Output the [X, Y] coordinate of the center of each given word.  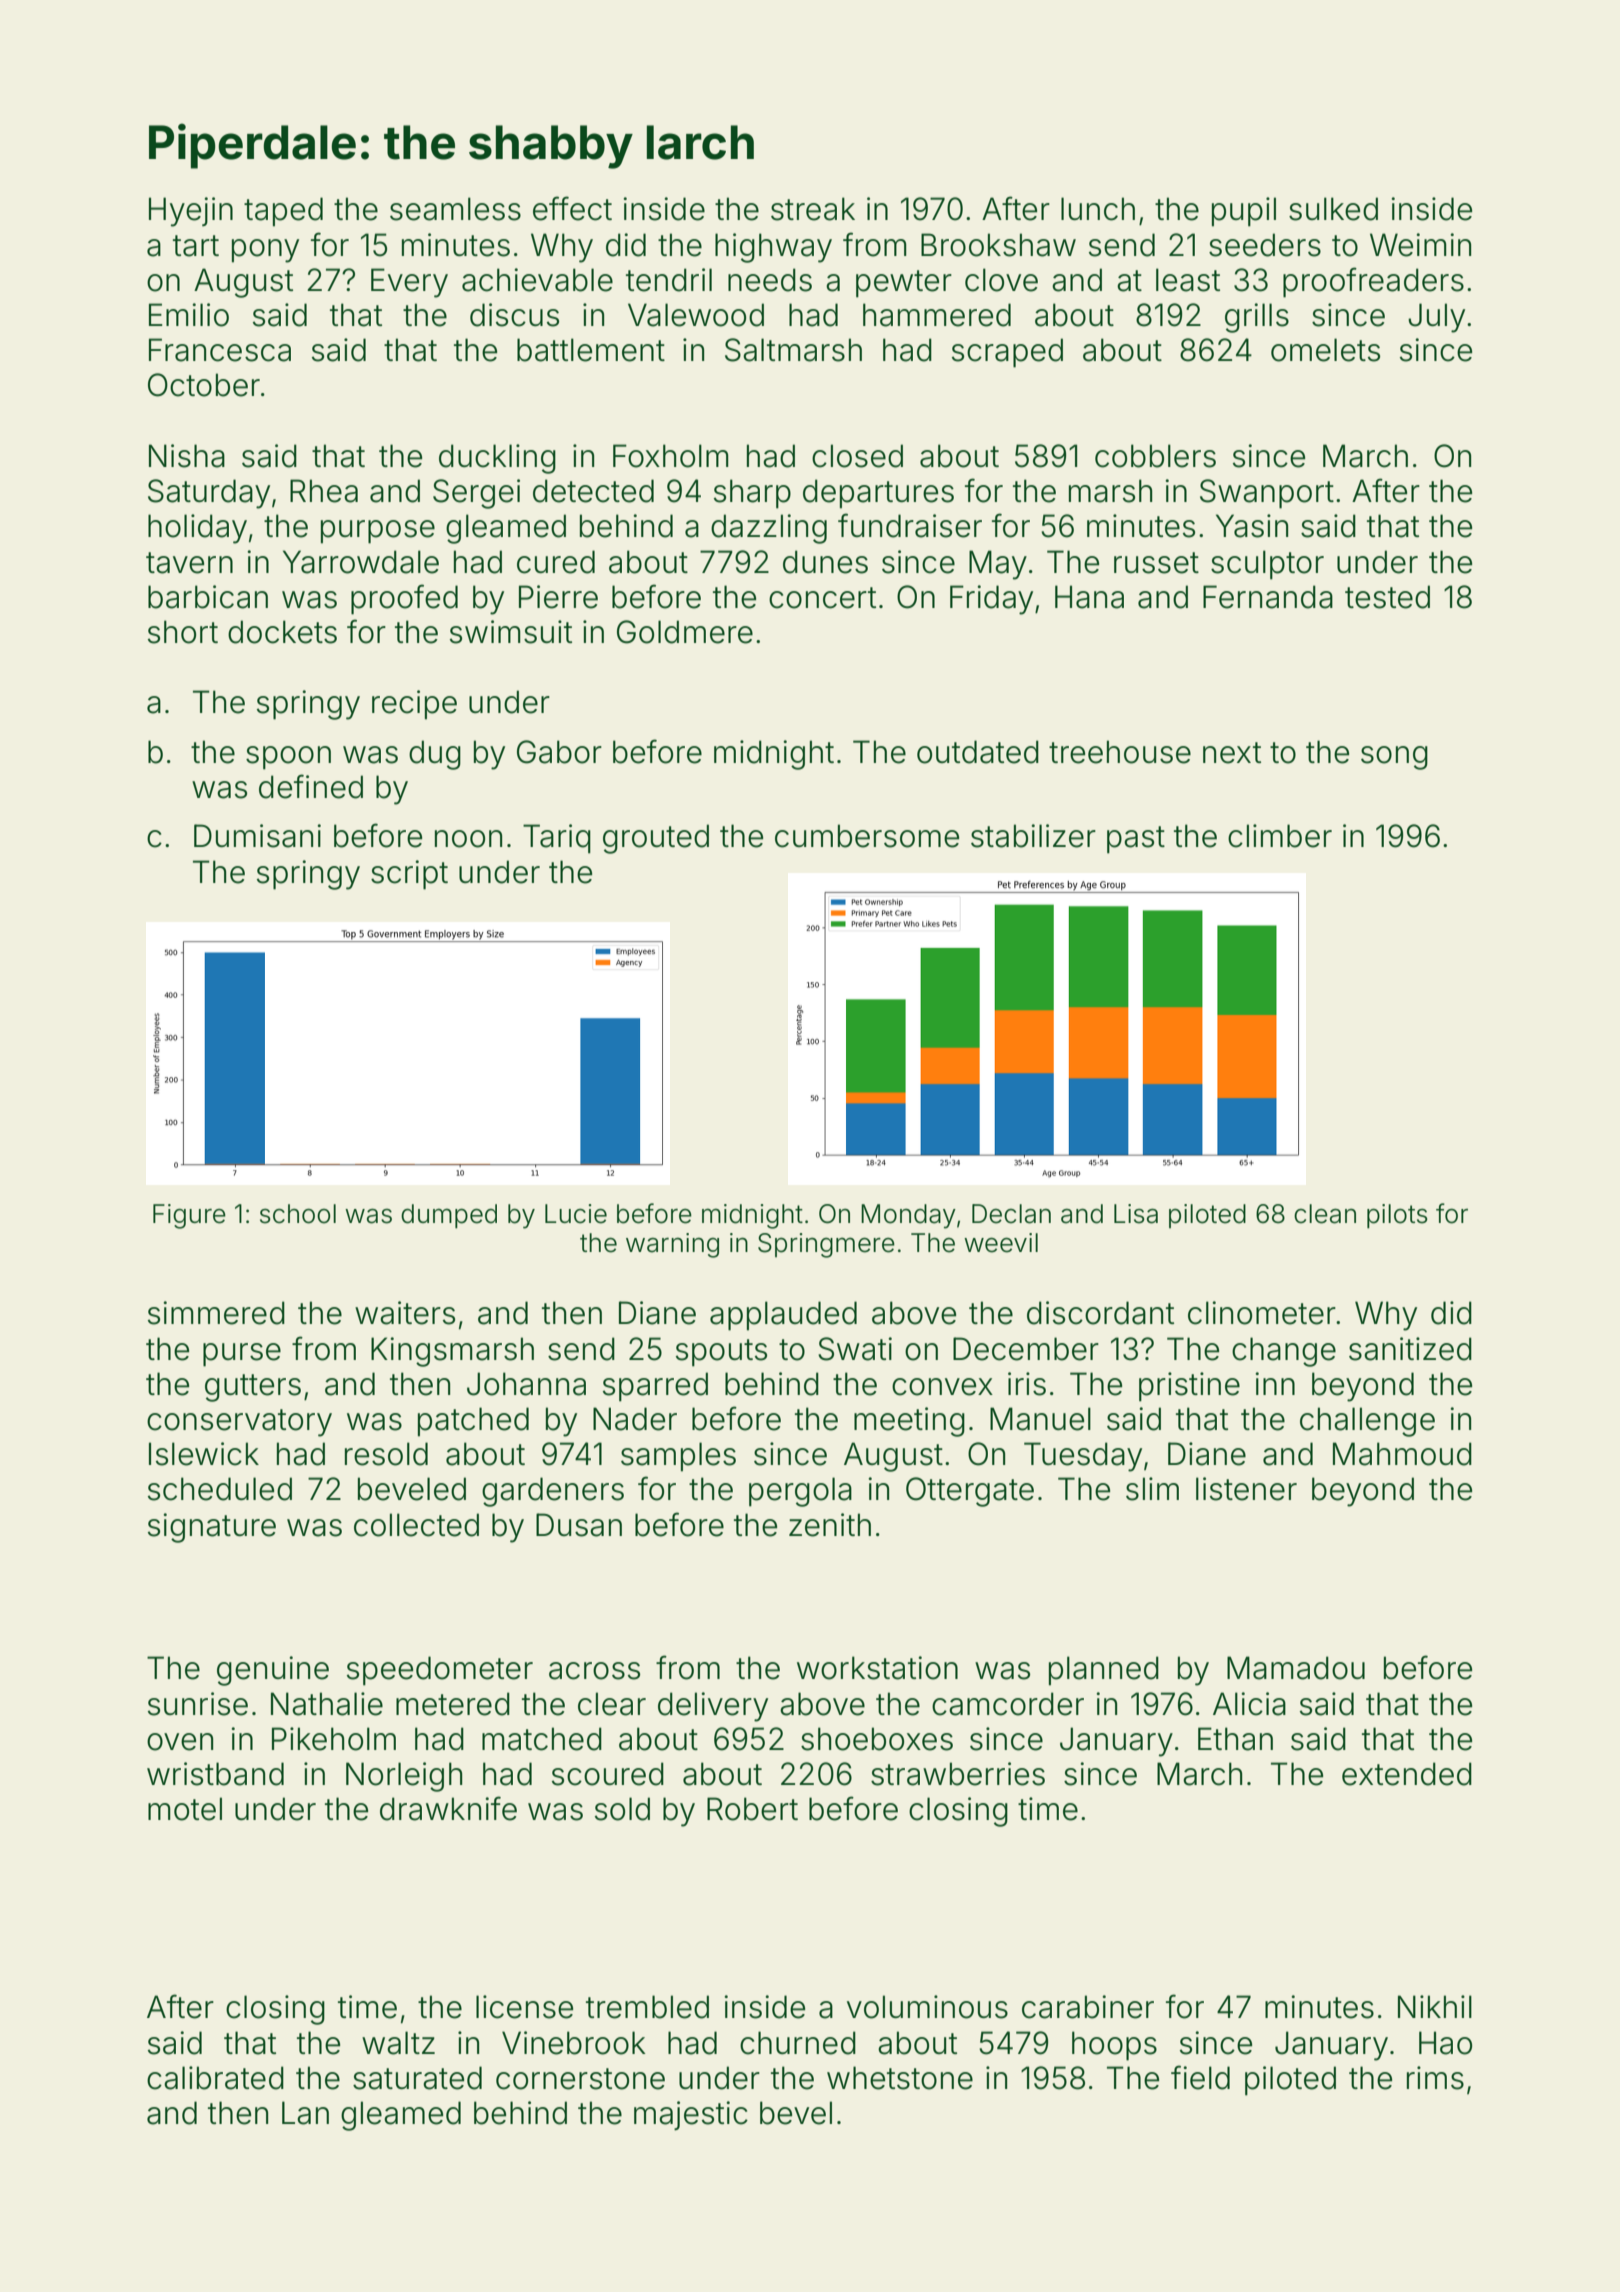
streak [813, 209]
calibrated [215, 2078]
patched [473, 1422]
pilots [1397, 1216]
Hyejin [191, 212]
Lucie [576, 1214]
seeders [1265, 245]
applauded [783, 1316]
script [409, 875]
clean [1325, 1214]
